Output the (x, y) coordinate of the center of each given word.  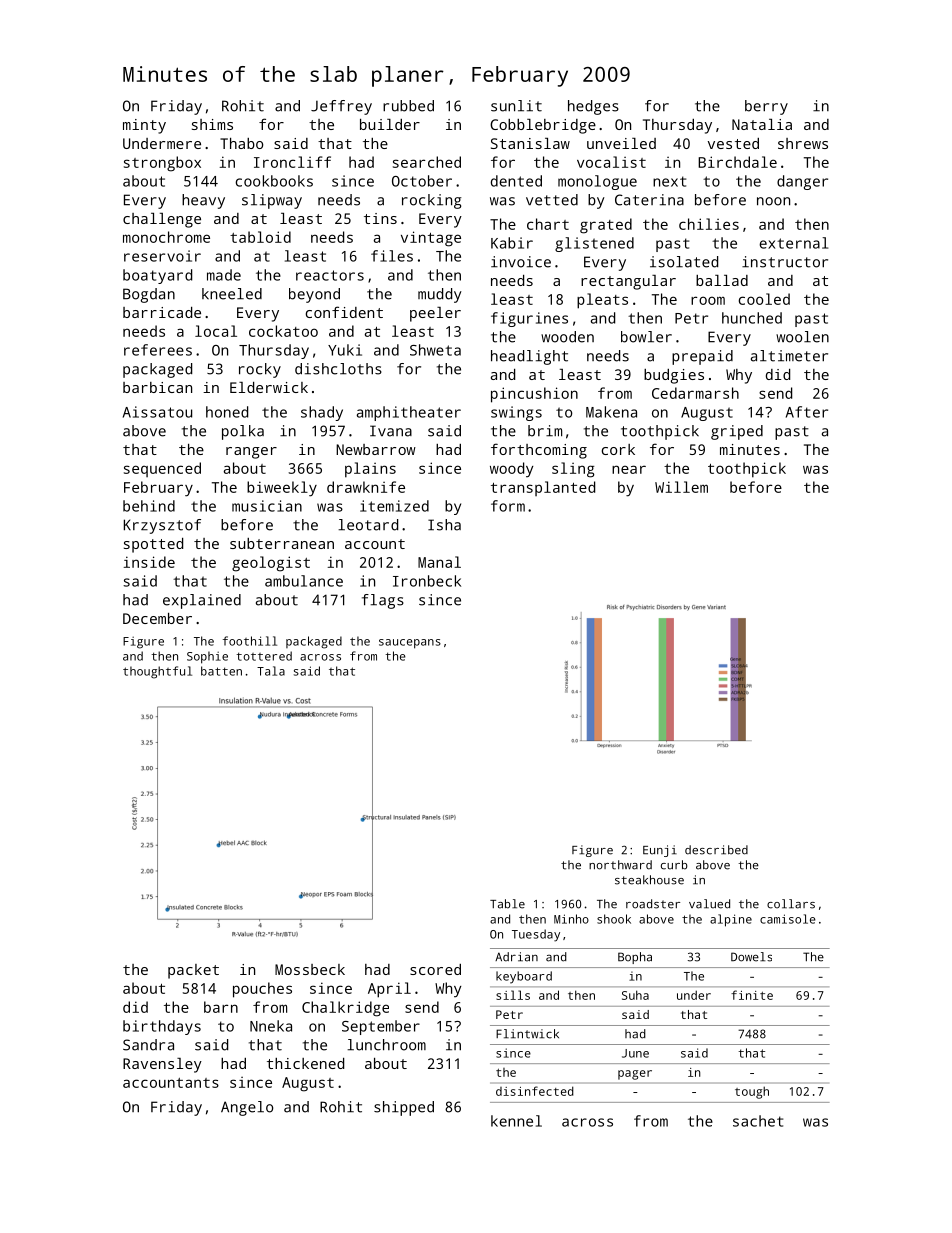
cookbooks (274, 181)
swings (516, 413)
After (807, 412)
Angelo (247, 1108)
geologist (271, 564)
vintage (431, 239)
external (793, 243)
